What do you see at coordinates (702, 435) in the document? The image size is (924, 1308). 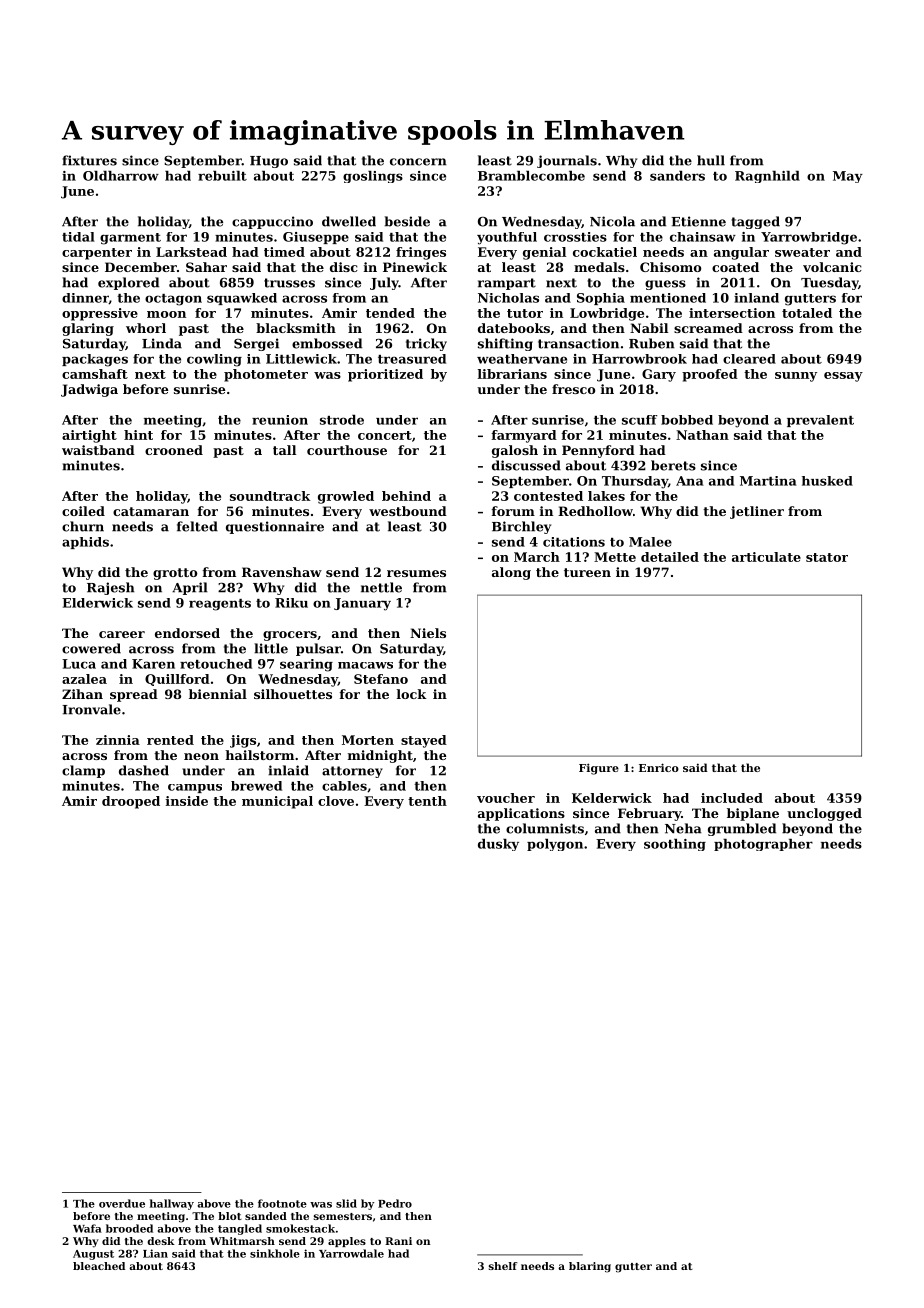 I see `Nathan` at bounding box center [702, 435].
